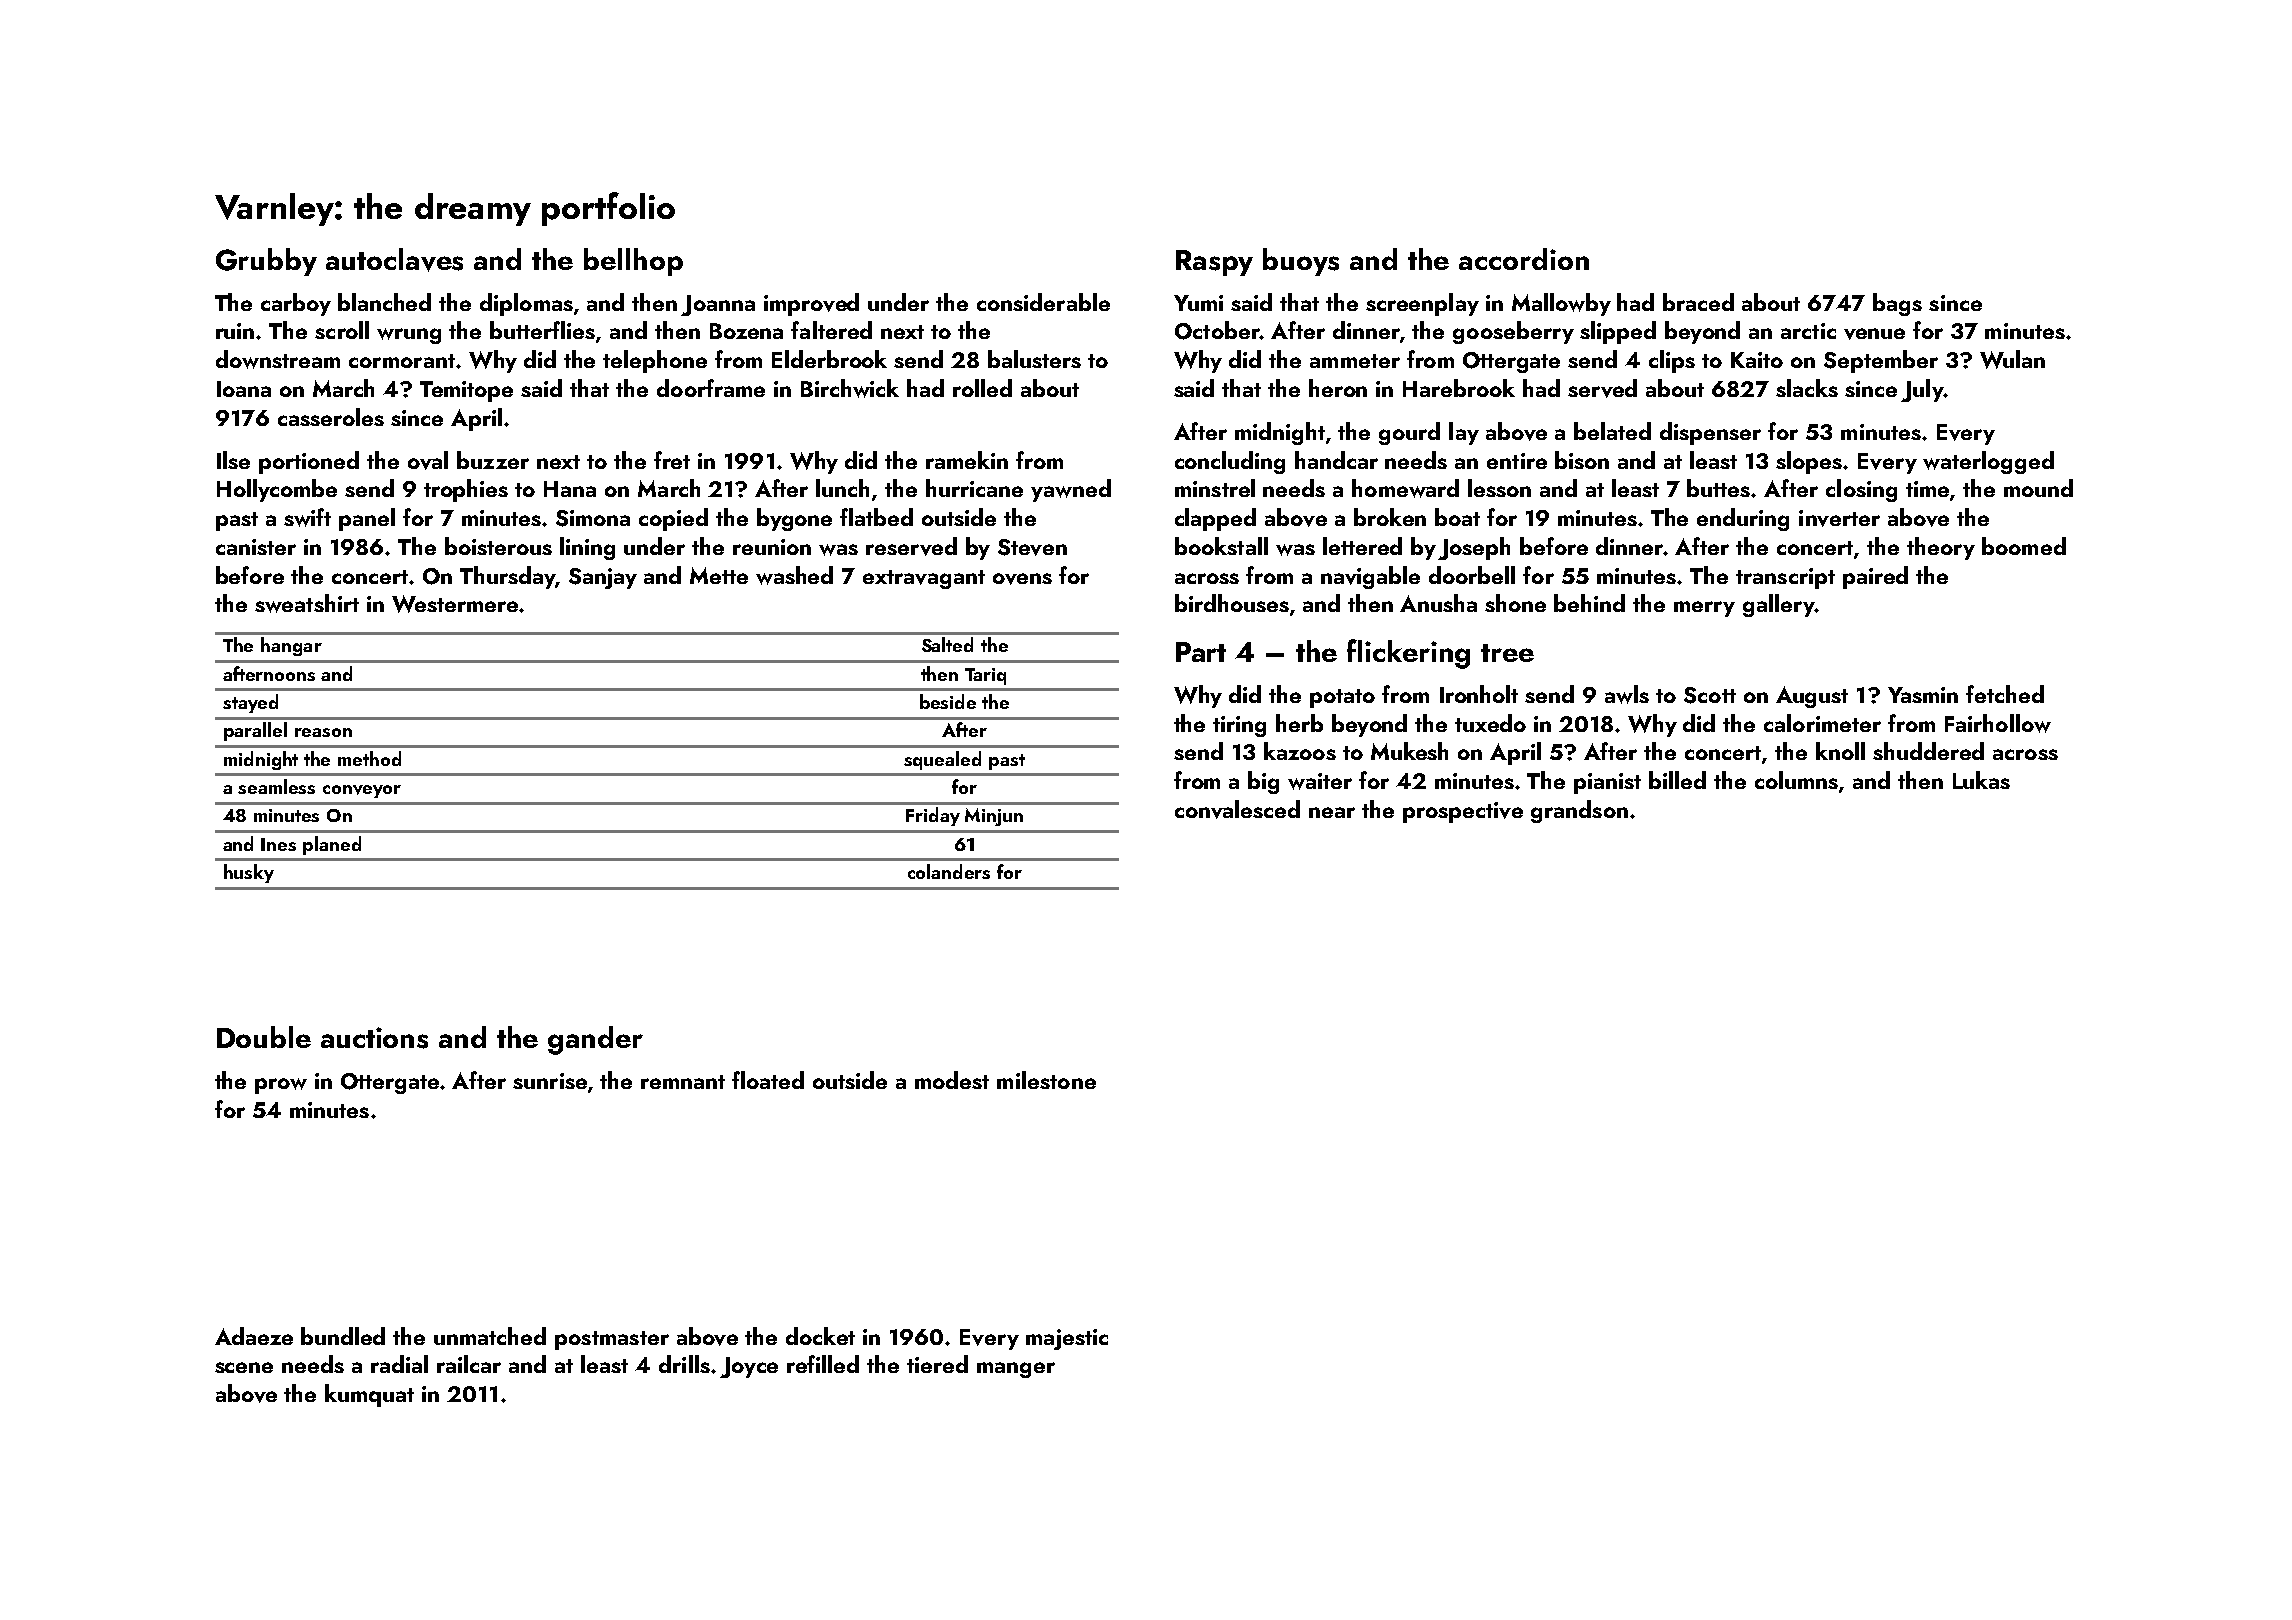  What do you see at coordinates (1067, 1339) in the screenshot?
I see `majestic` at bounding box center [1067, 1339].
